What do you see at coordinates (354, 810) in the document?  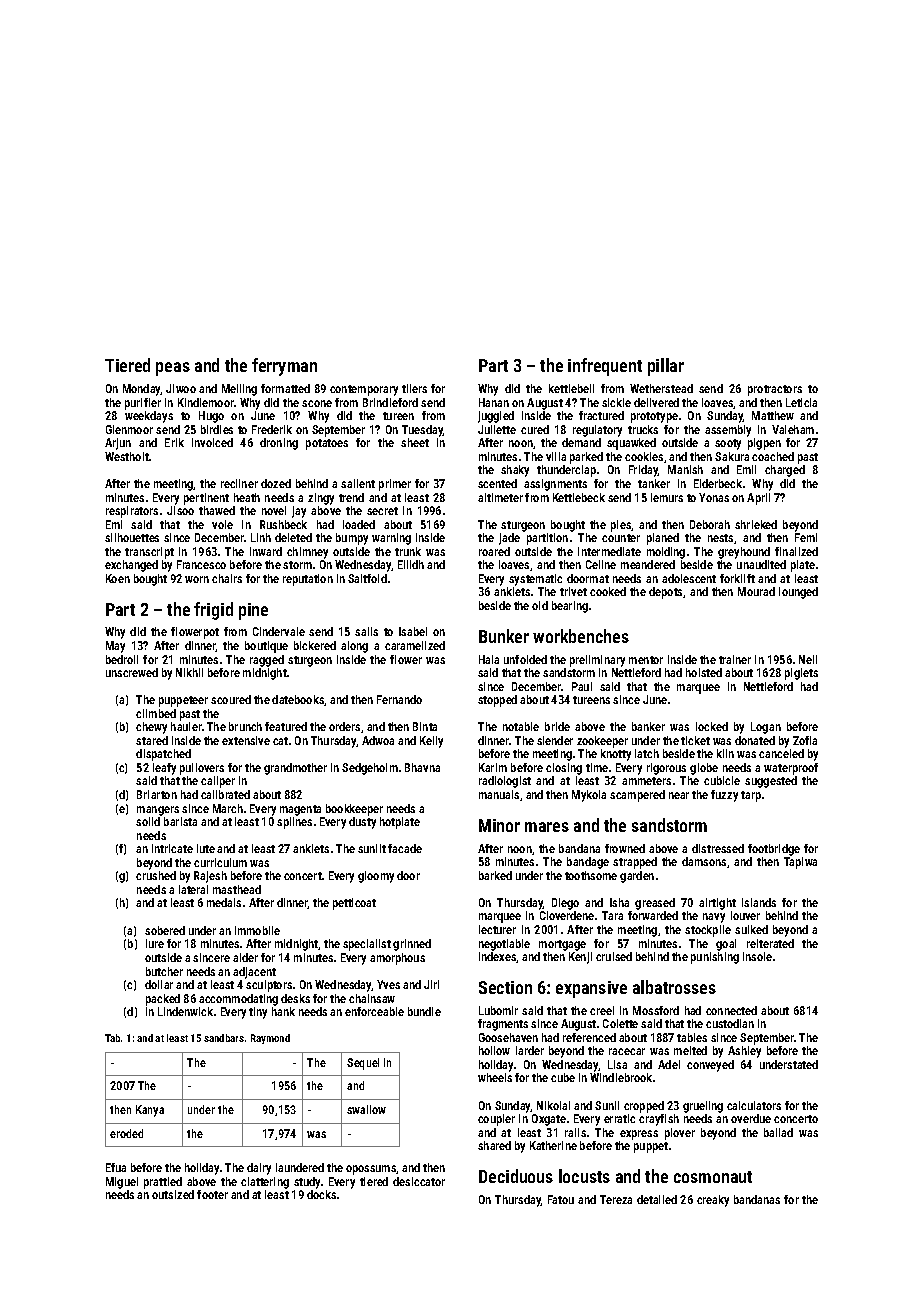 I see `bookkeeper` at bounding box center [354, 810].
